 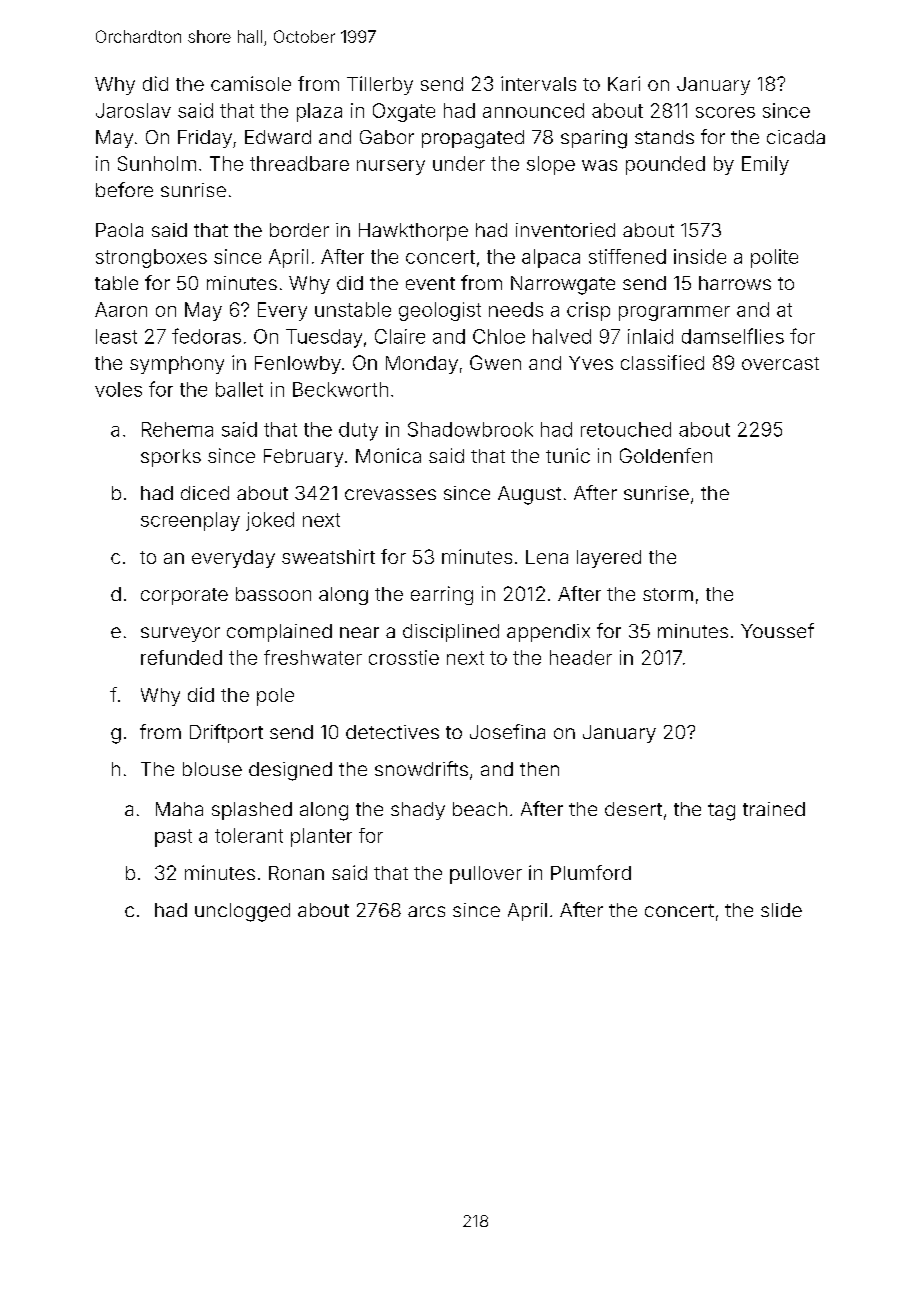 I want to click on before, so click(x=124, y=189).
